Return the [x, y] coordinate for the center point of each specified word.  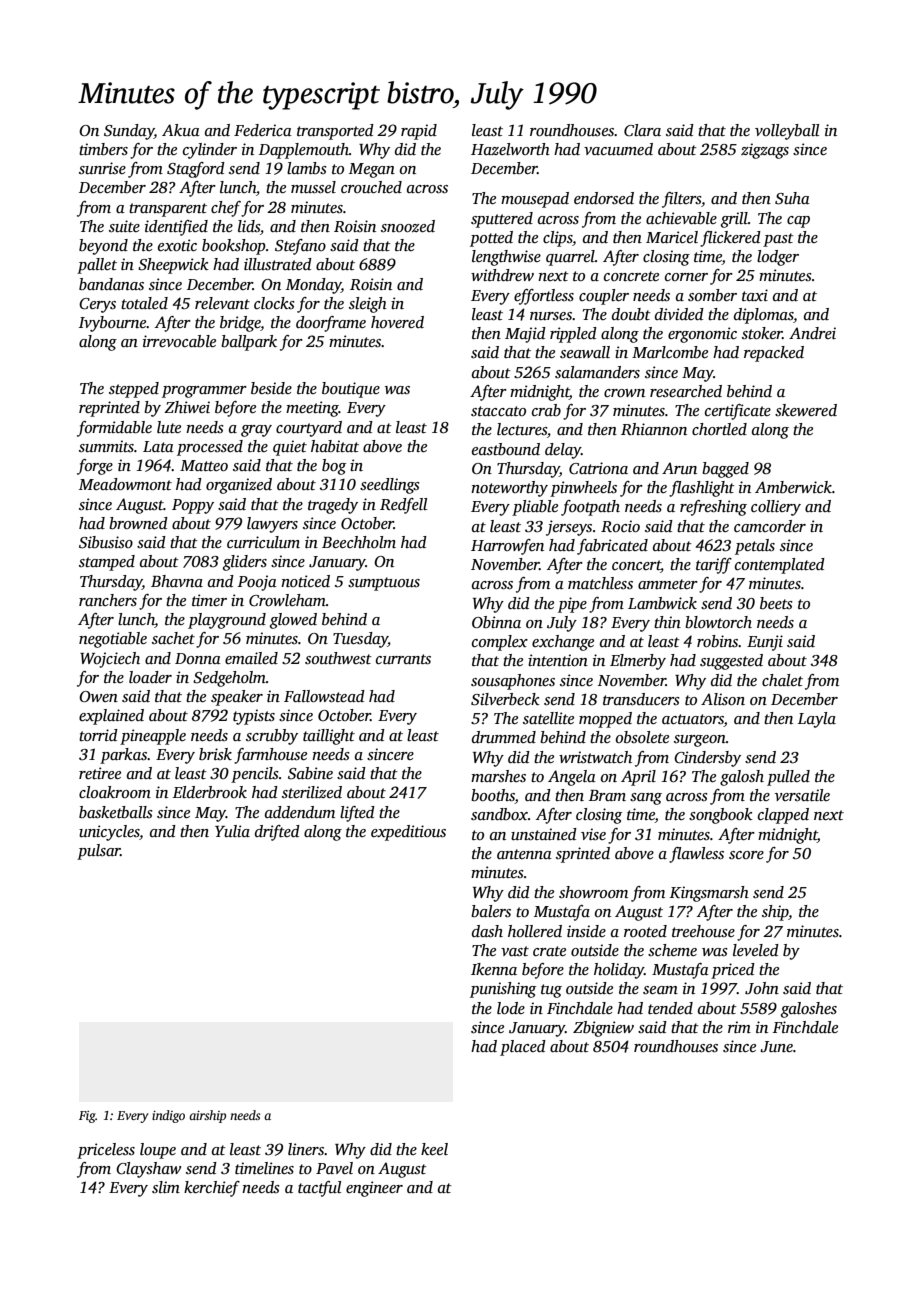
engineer [374, 1189]
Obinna [496, 622]
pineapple [153, 737]
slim [166, 1187]
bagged [725, 470]
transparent [168, 210]
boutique [351, 390]
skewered [806, 410]
